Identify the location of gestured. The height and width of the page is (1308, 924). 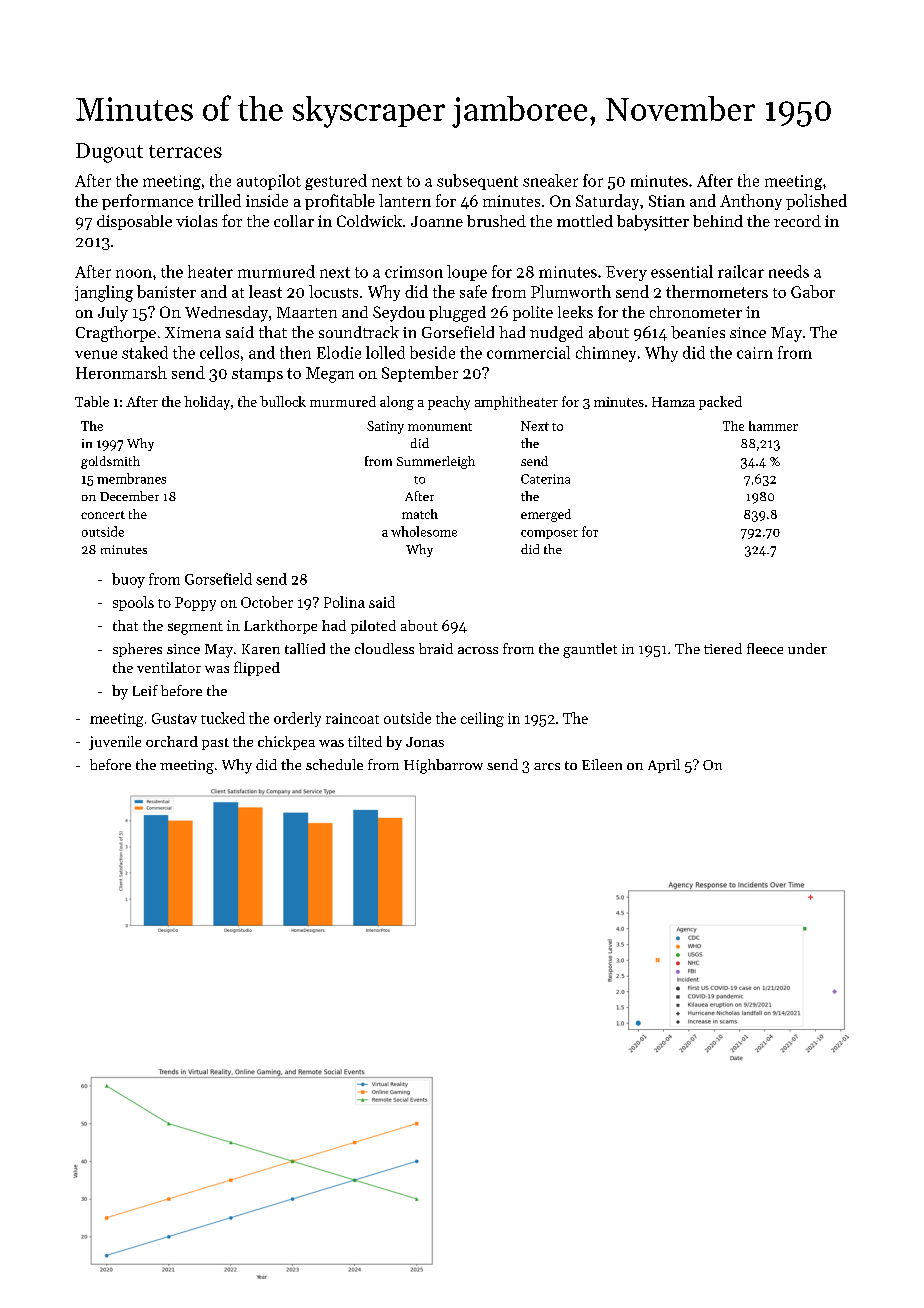
(336, 182).
